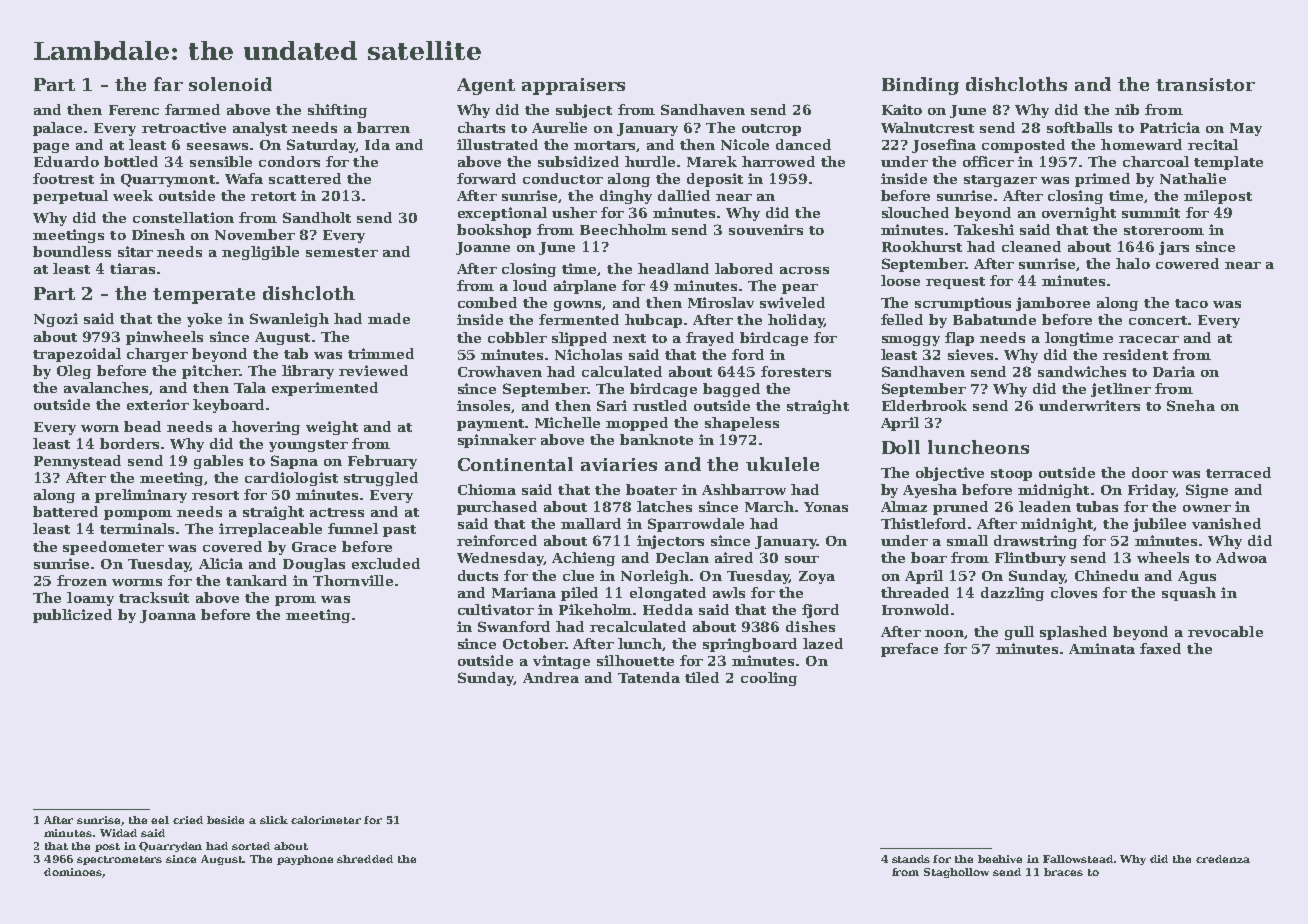  What do you see at coordinates (1102, 648) in the page?
I see `Aminata` at bounding box center [1102, 648].
